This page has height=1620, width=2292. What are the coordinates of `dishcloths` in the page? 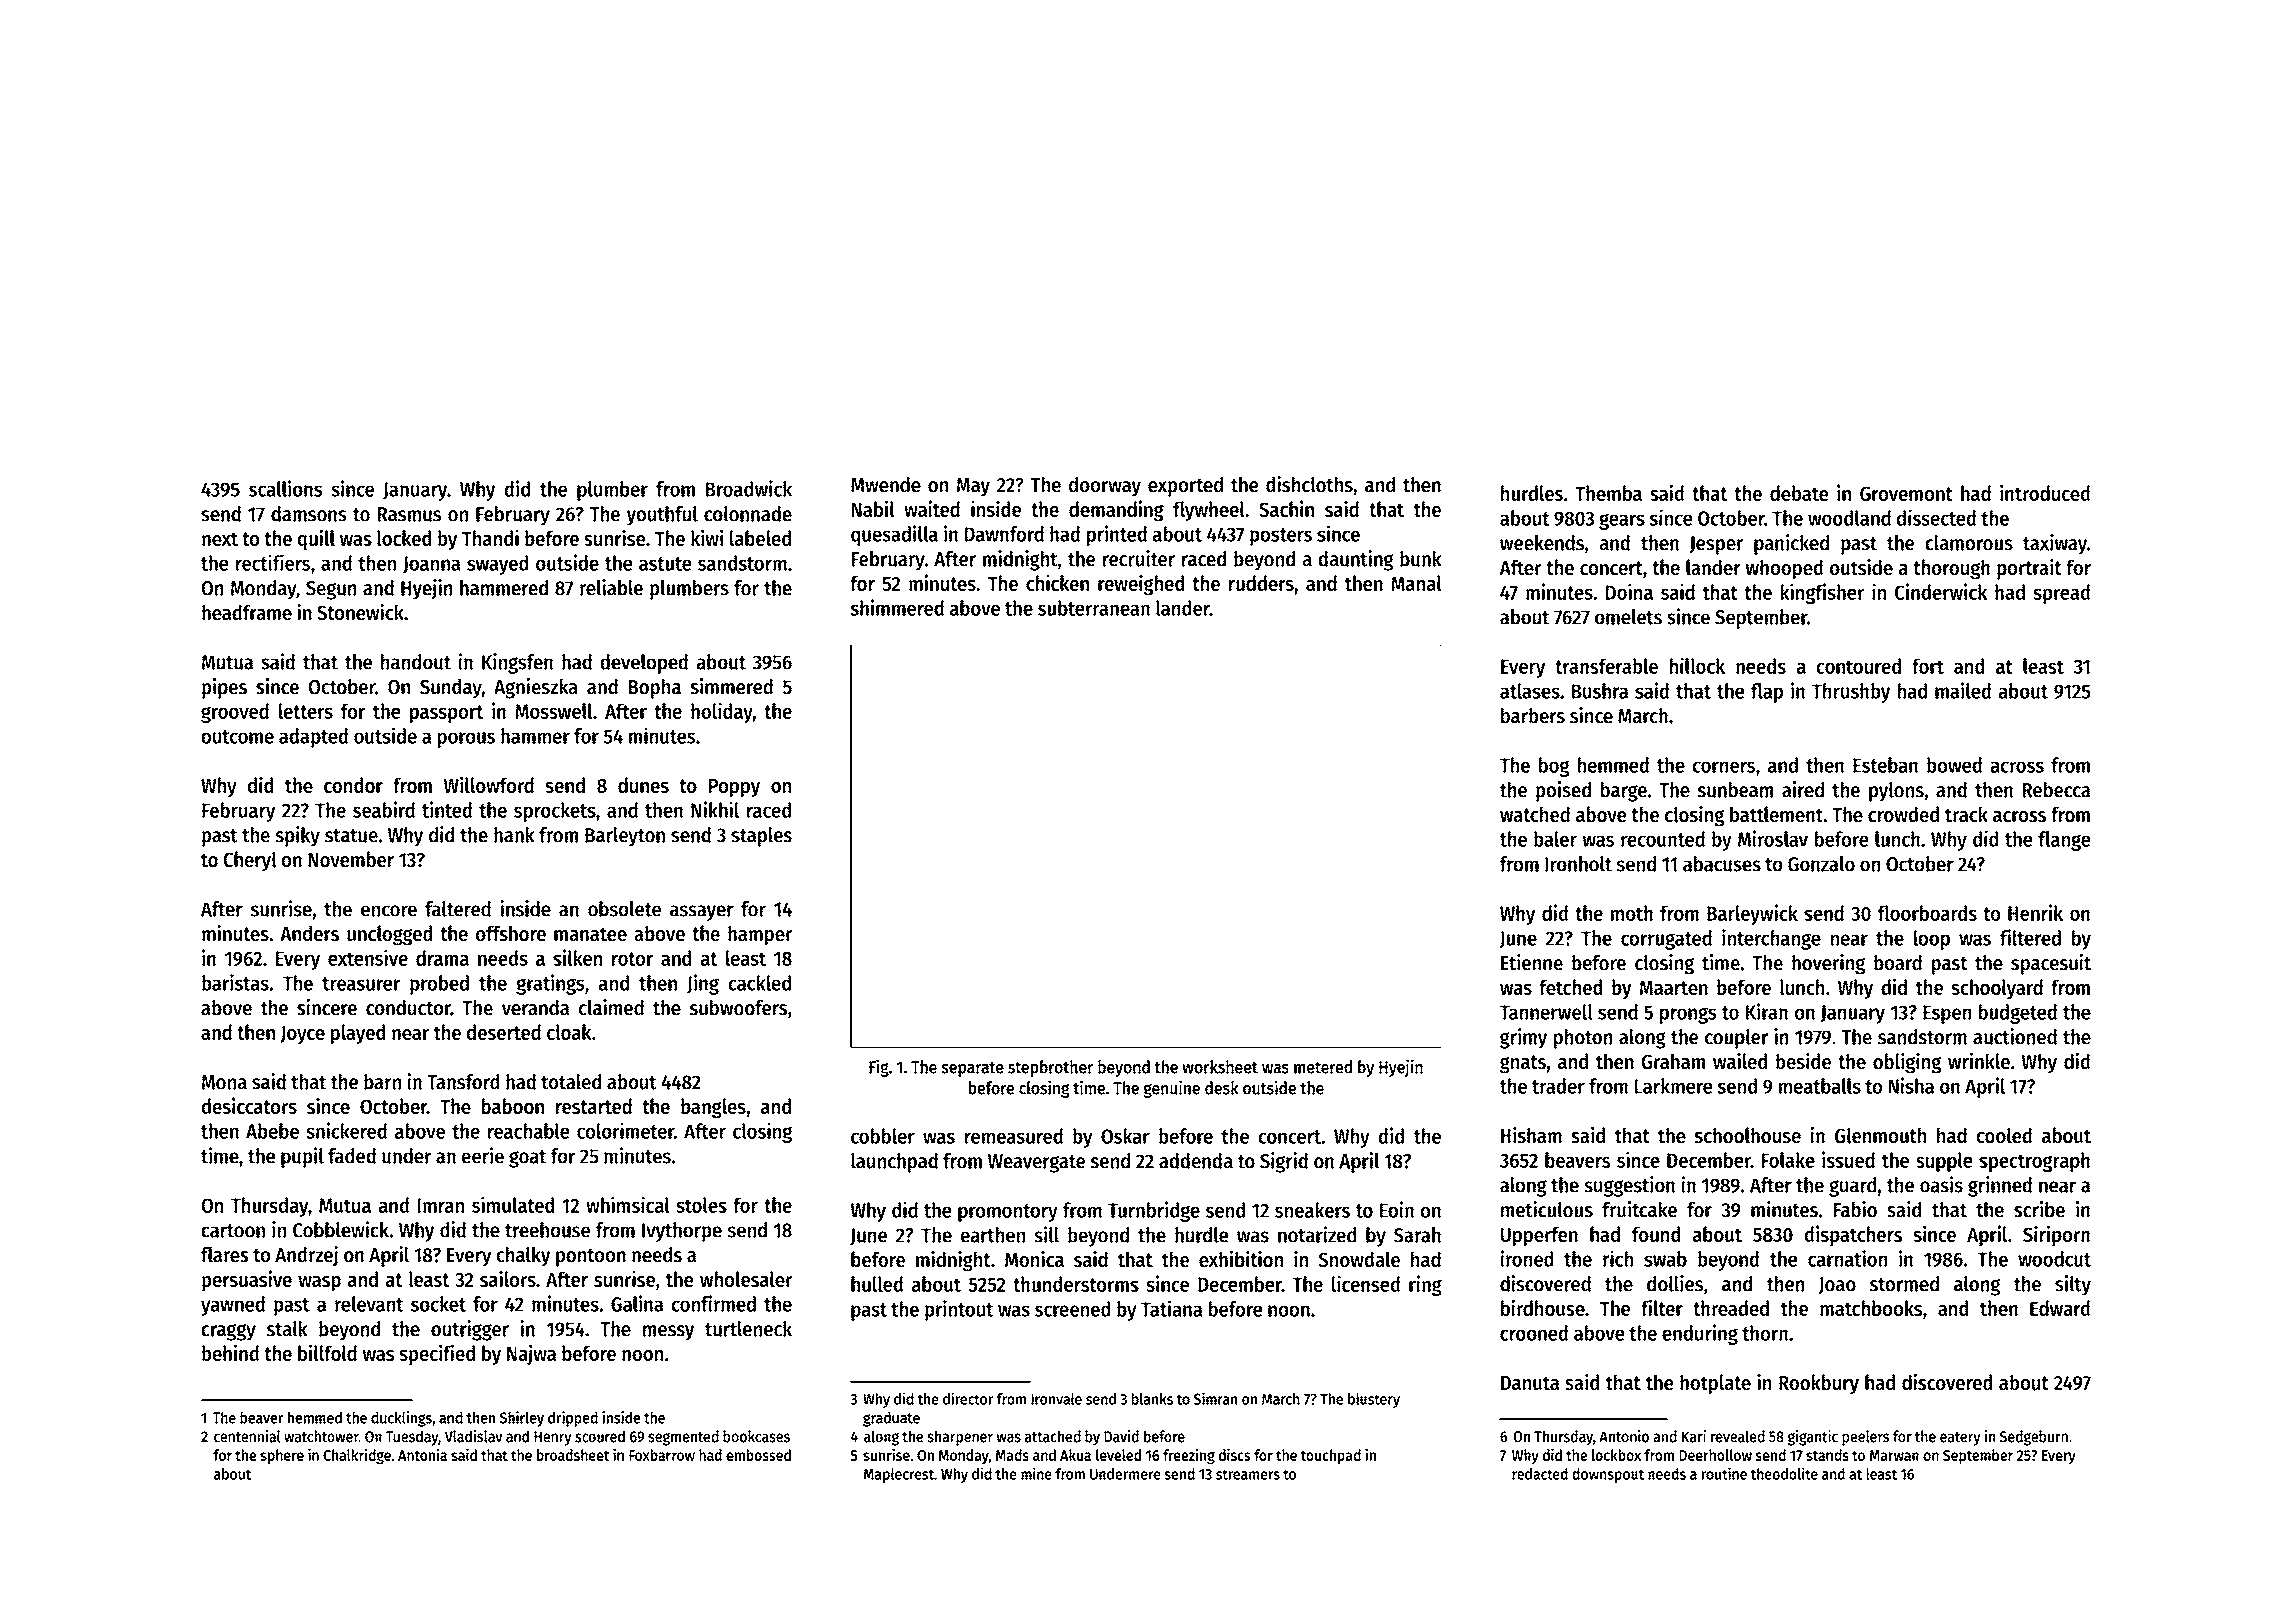 It's located at (1309, 484).
